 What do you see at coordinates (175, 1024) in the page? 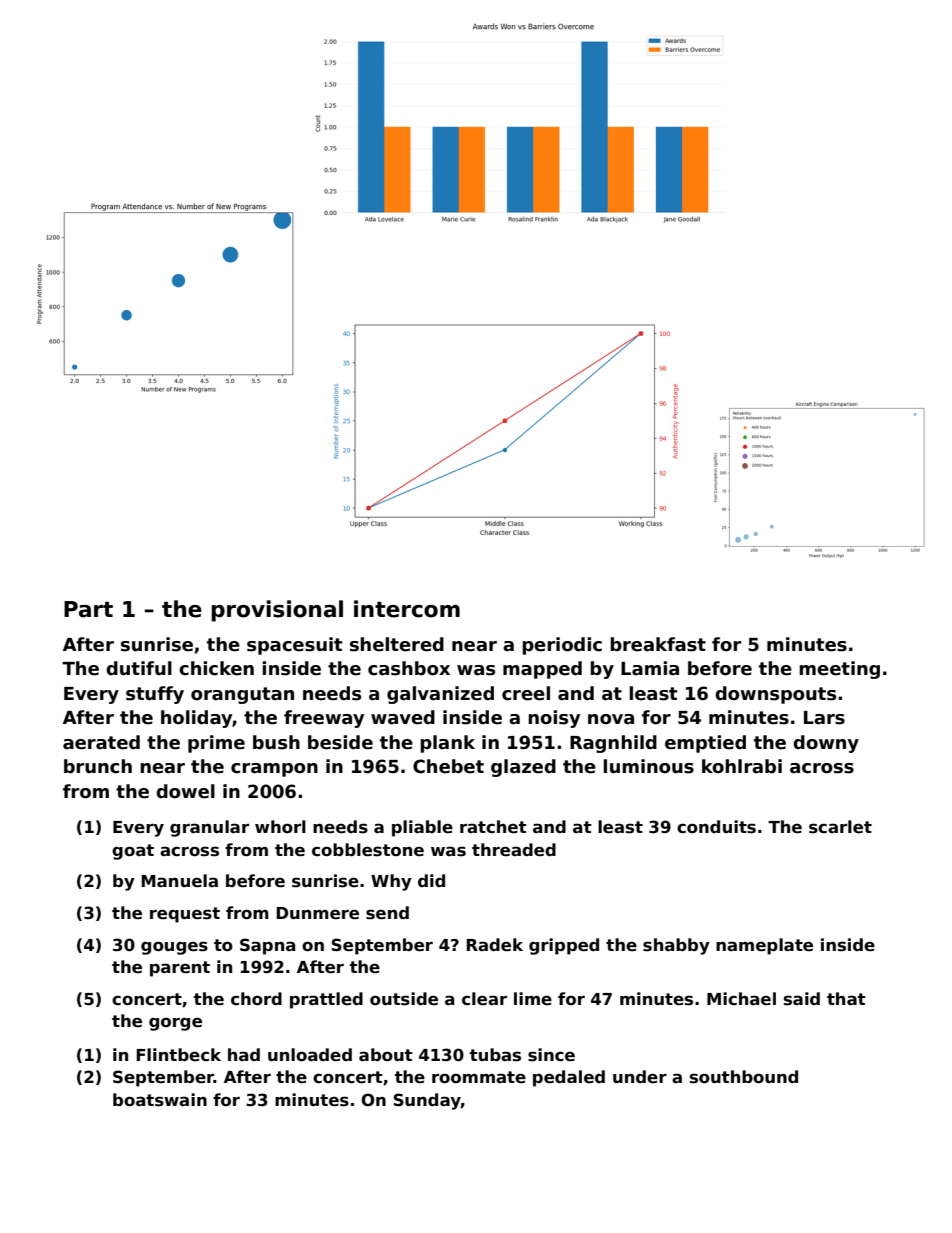
I see `gorge` at bounding box center [175, 1024].
